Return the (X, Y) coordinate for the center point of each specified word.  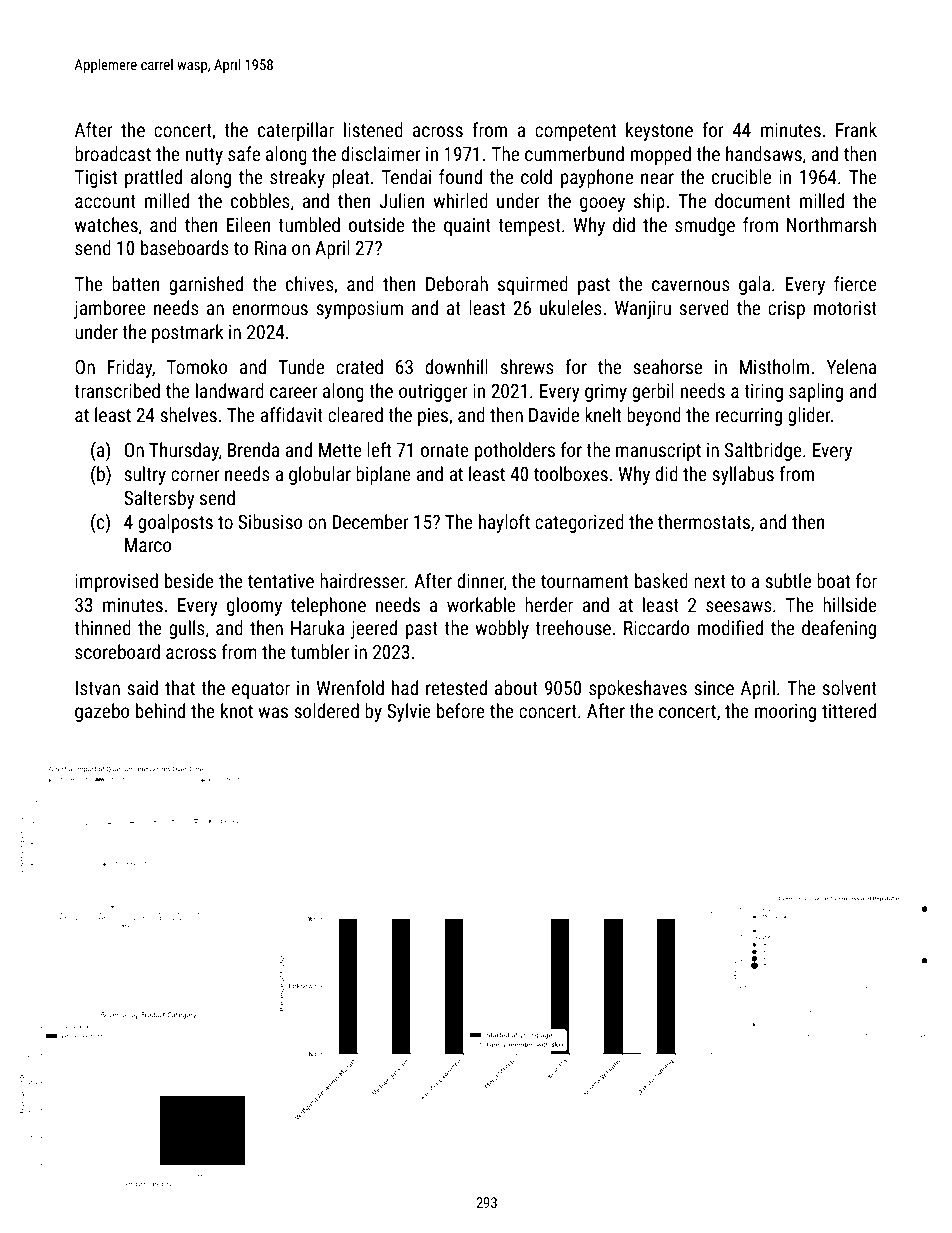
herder (549, 604)
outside (377, 224)
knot (237, 710)
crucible (741, 176)
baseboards (185, 247)
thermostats (704, 521)
